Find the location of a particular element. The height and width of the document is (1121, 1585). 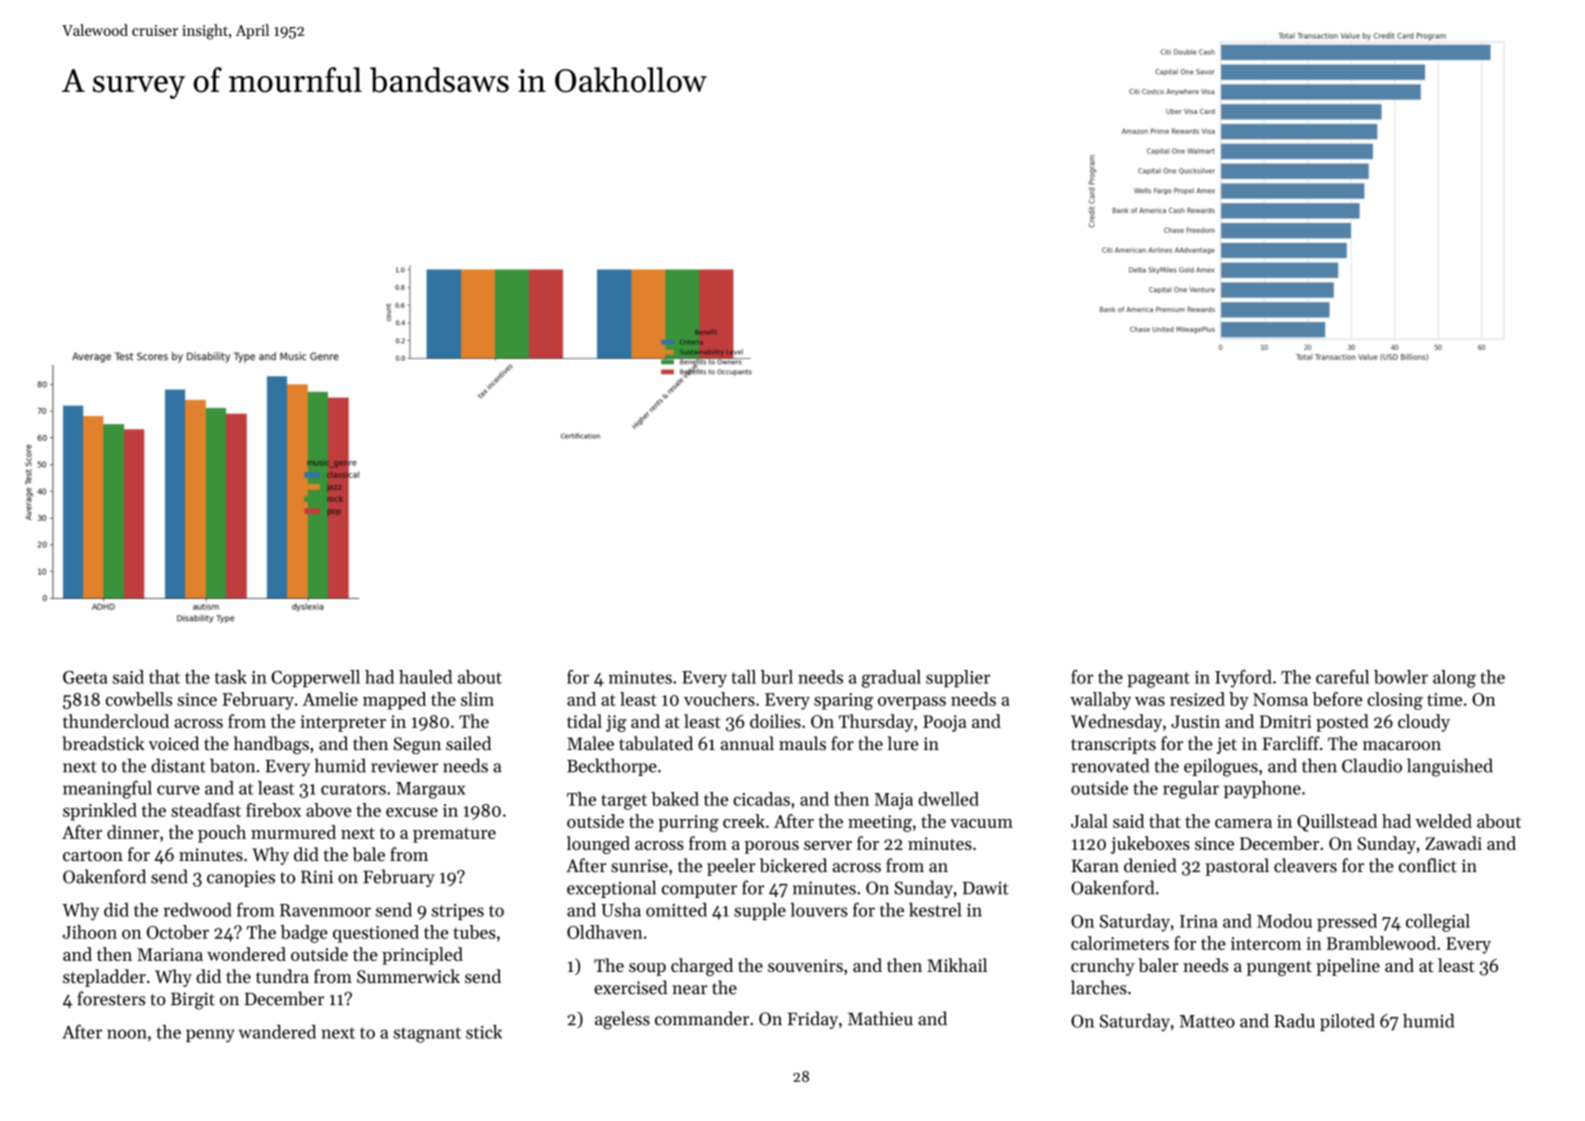

Rini is located at coordinates (317, 876).
